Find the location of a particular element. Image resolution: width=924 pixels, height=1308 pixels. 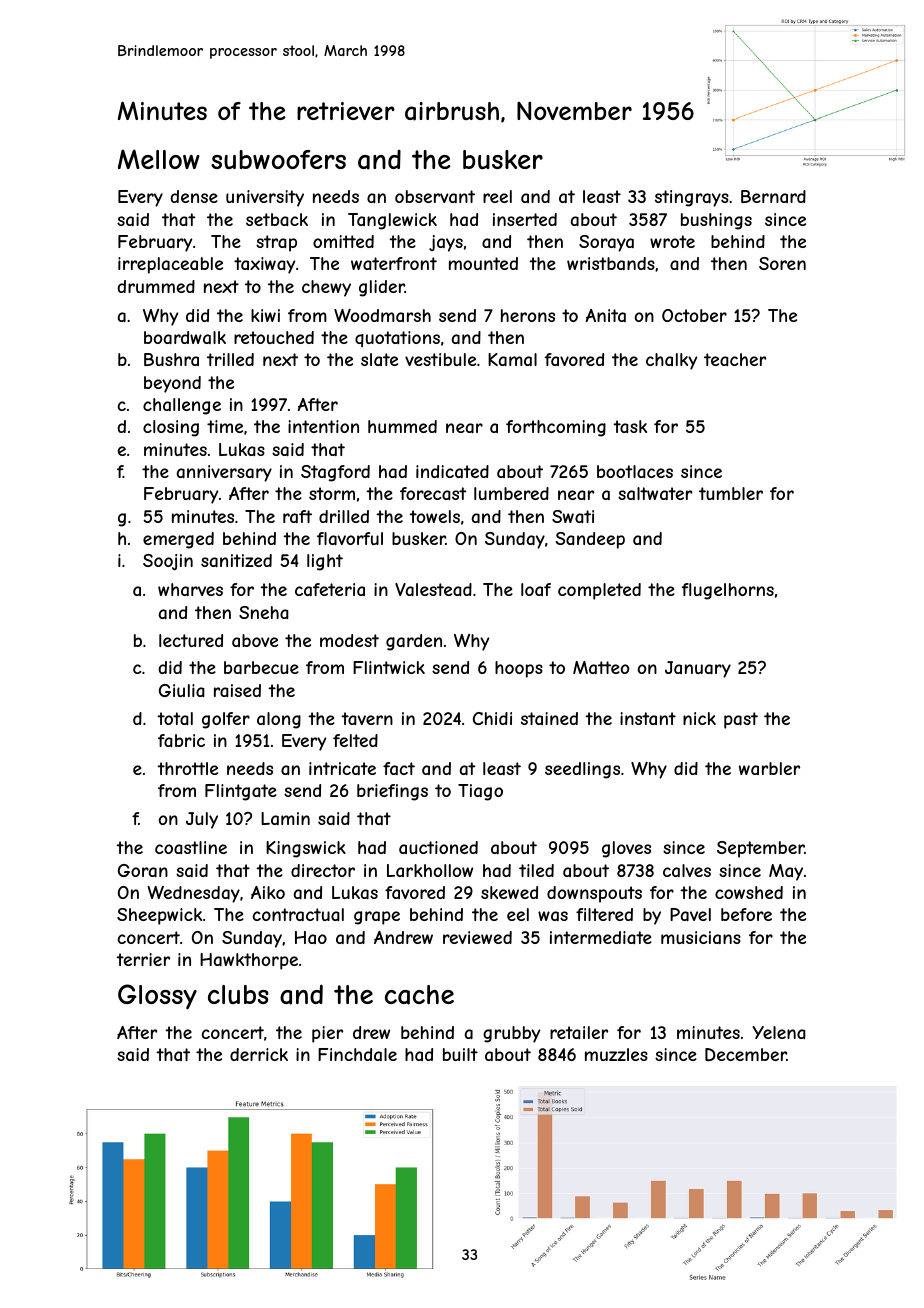

Bernard is located at coordinates (773, 196).
